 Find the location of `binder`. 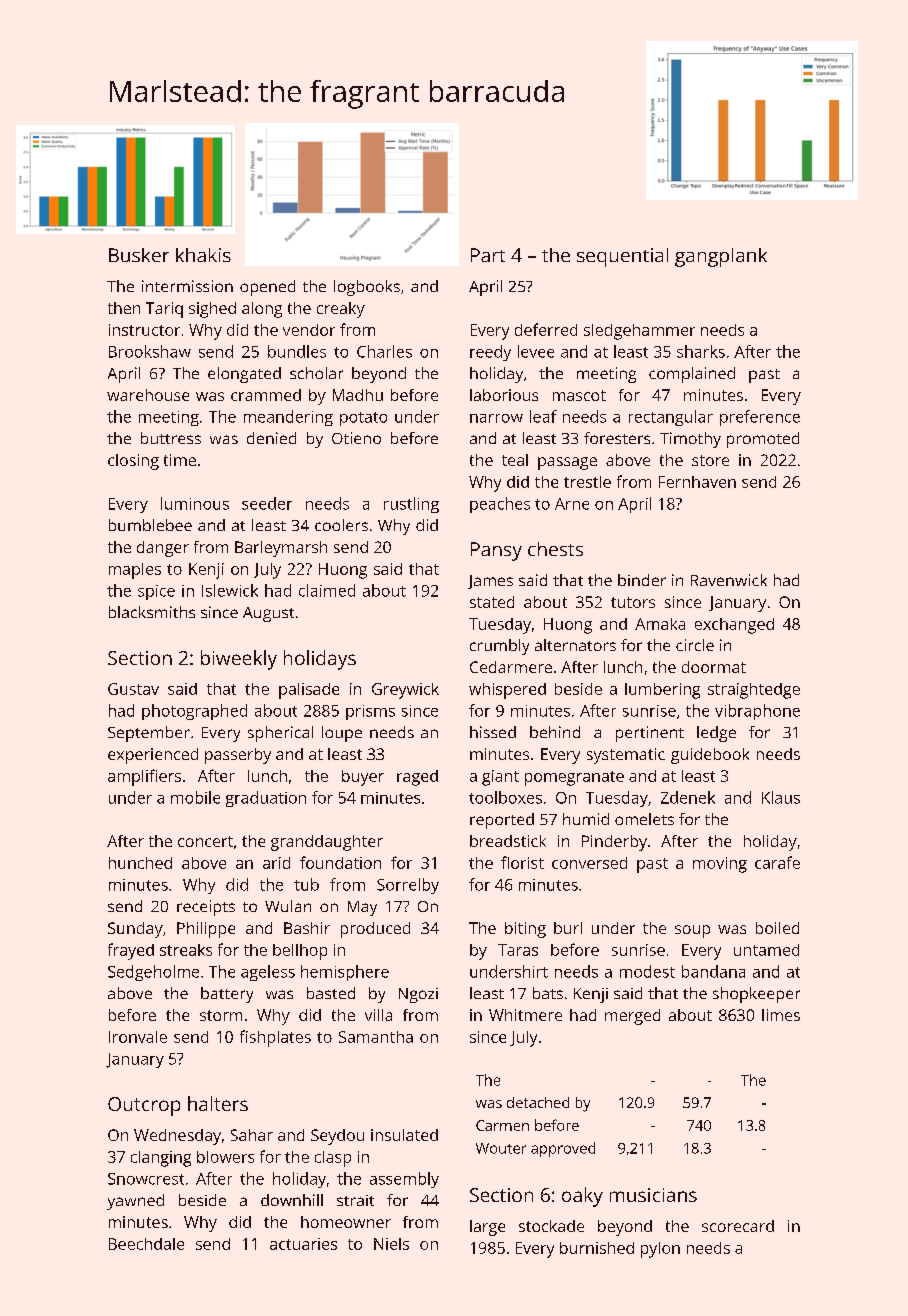

binder is located at coordinates (642, 580).
